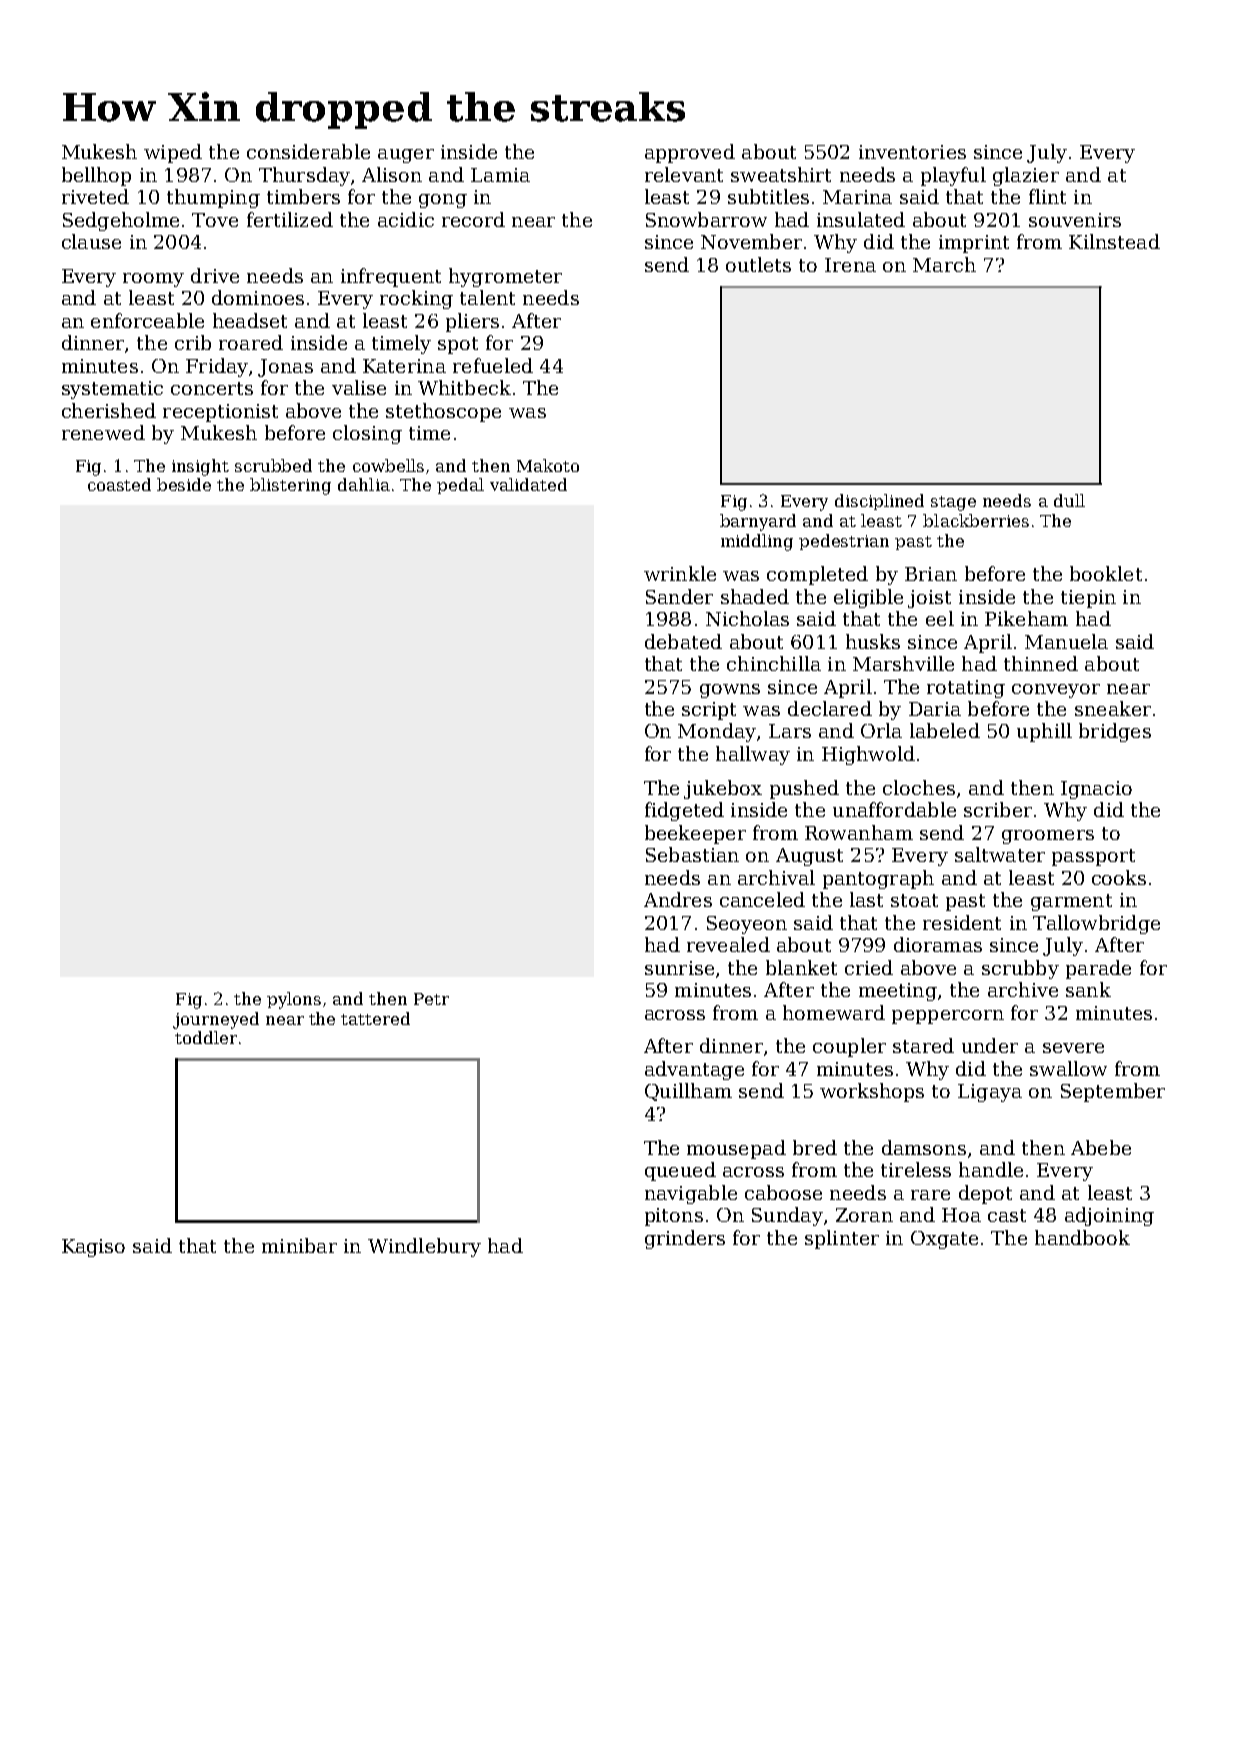  What do you see at coordinates (1093, 857) in the screenshot?
I see `passport` at bounding box center [1093, 857].
